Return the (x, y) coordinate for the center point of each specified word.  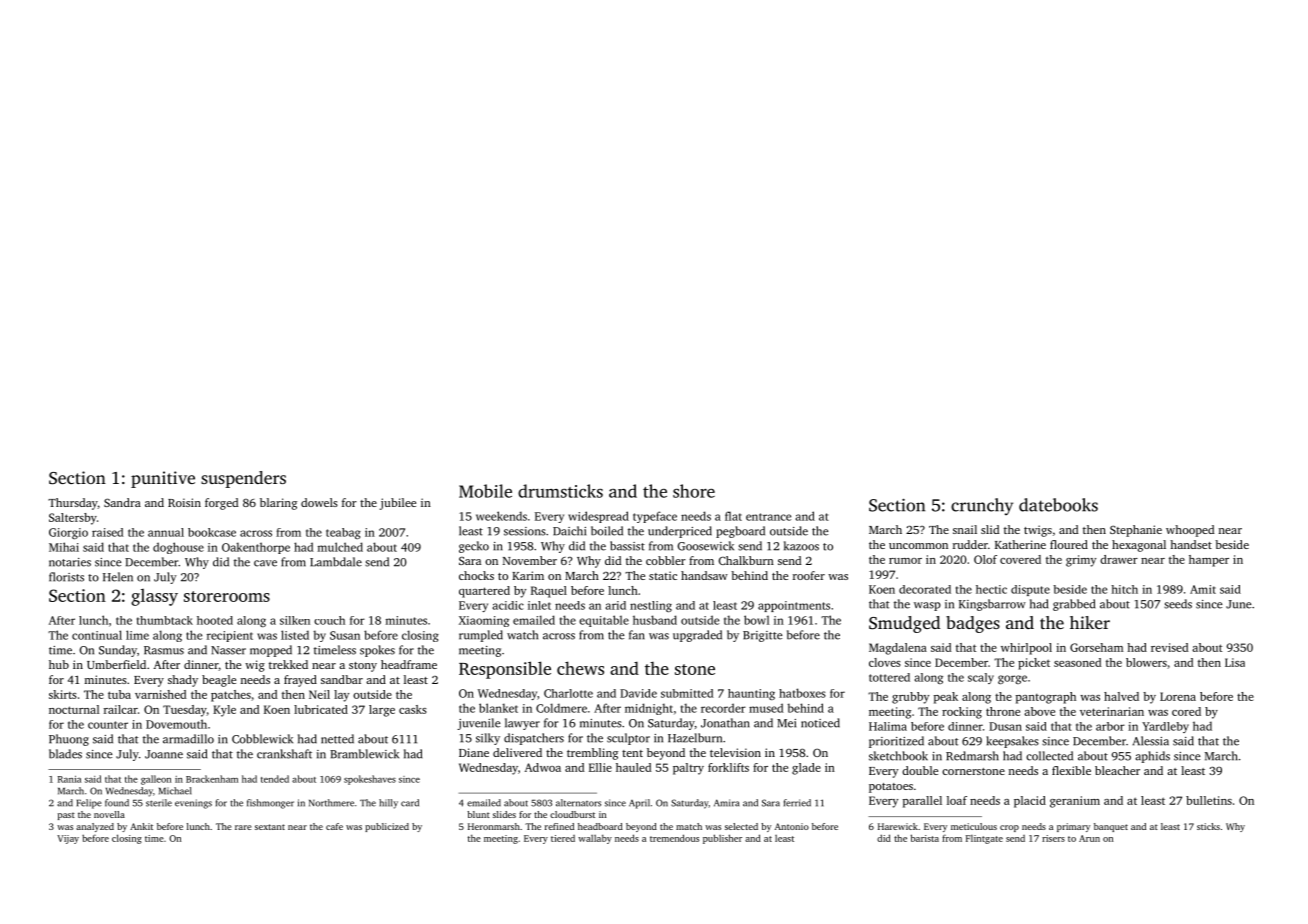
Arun (1089, 838)
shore (694, 491)
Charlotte (568, 693)
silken (295, 620)
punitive (163, 479)
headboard (600, 826)
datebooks (1058, 505)
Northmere (331, 803)
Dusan (1005, 726)
